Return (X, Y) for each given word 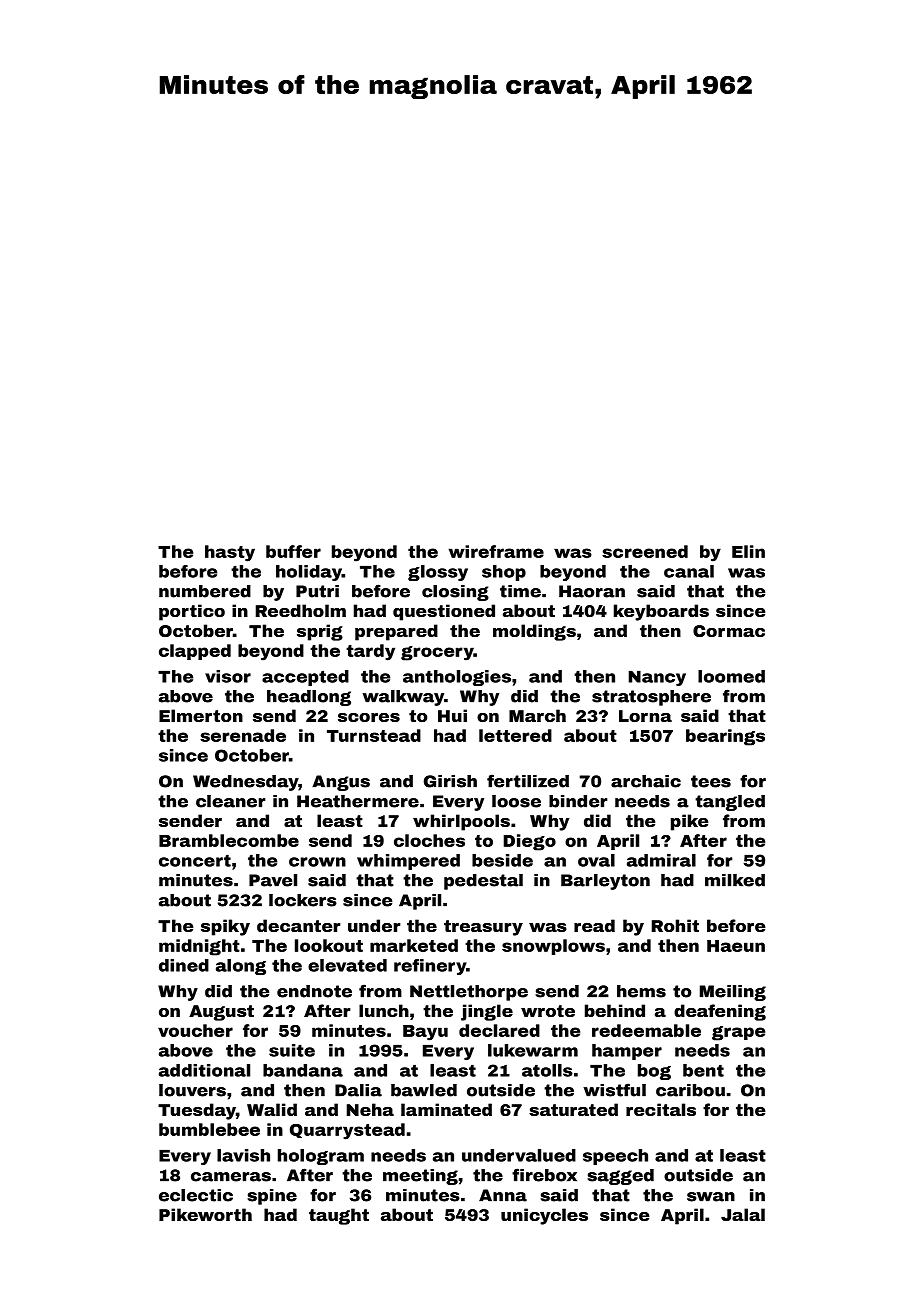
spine (272, 1197)
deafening (720, 1012)
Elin (748, 551)
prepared (396, 632)
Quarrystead (347, 1131)
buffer (293, 551)
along (241, 967)
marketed (414, 945)
